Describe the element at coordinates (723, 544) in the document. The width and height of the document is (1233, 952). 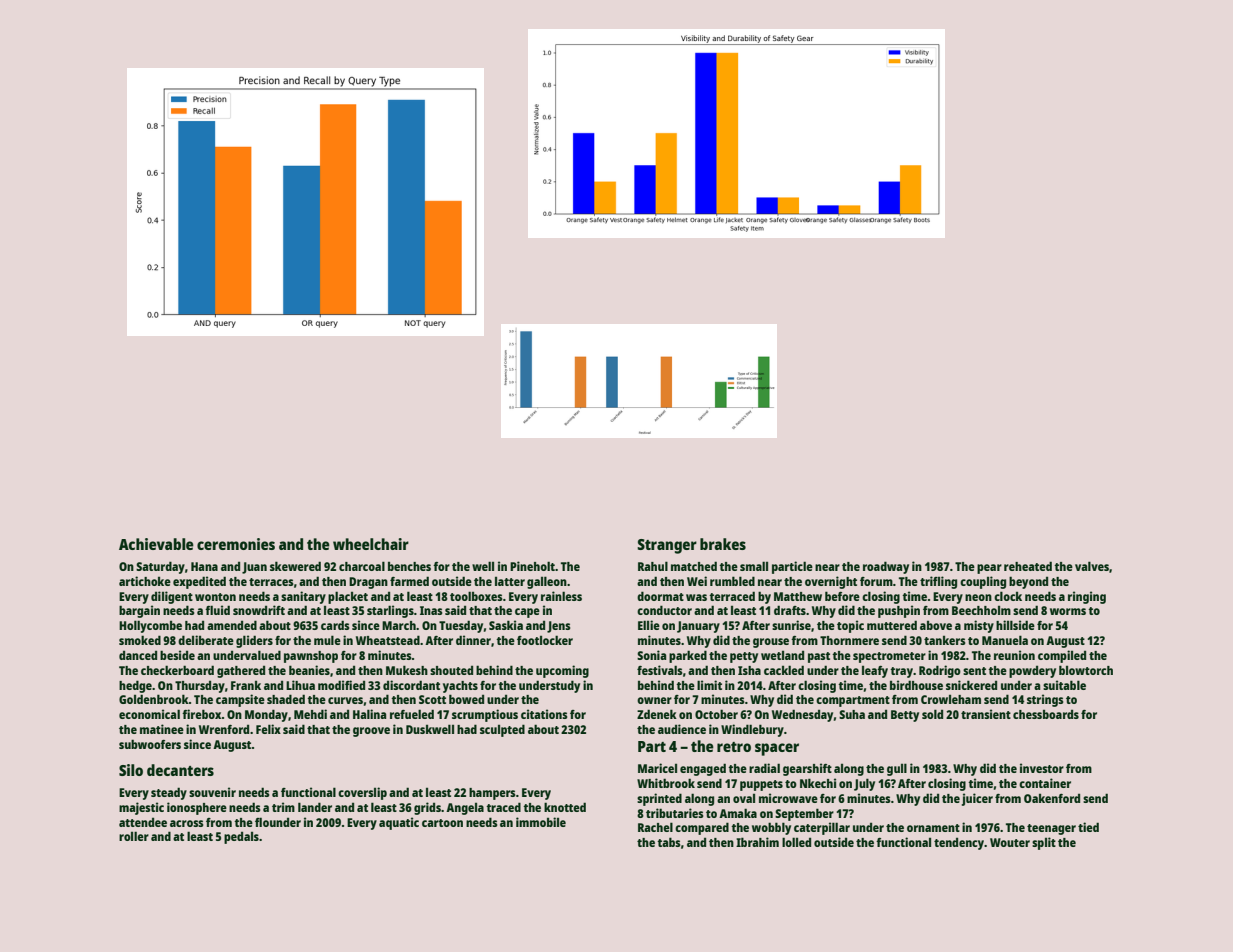
I see `brakes` at that location.
